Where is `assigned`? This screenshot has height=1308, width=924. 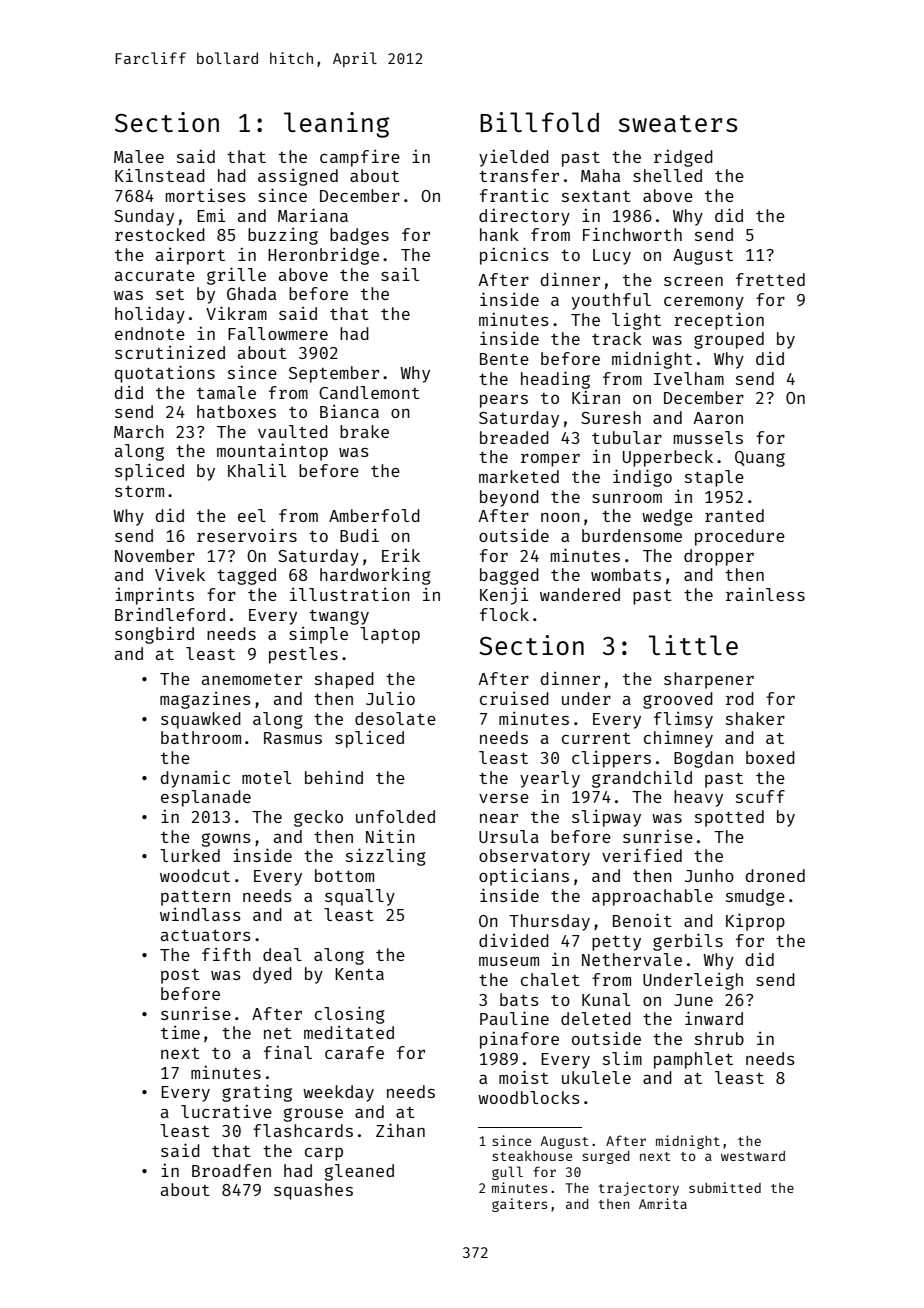
assigned is located at coordinates (298, 177).
